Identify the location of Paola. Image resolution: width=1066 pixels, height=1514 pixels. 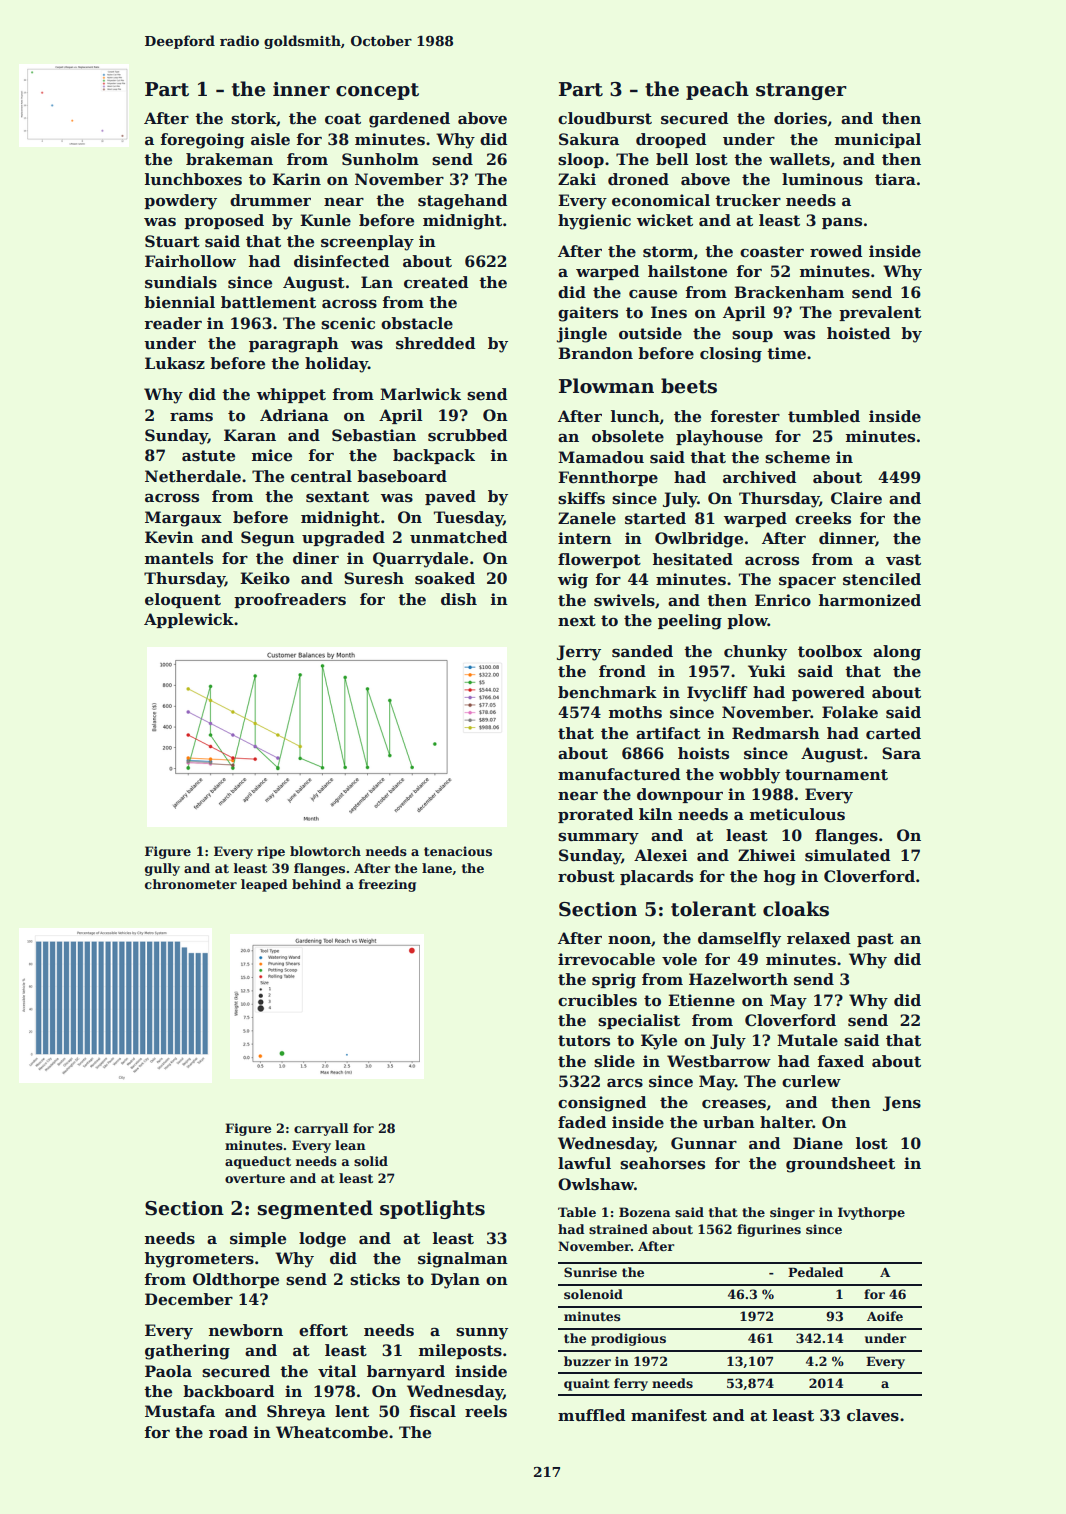
(168, 1371).
